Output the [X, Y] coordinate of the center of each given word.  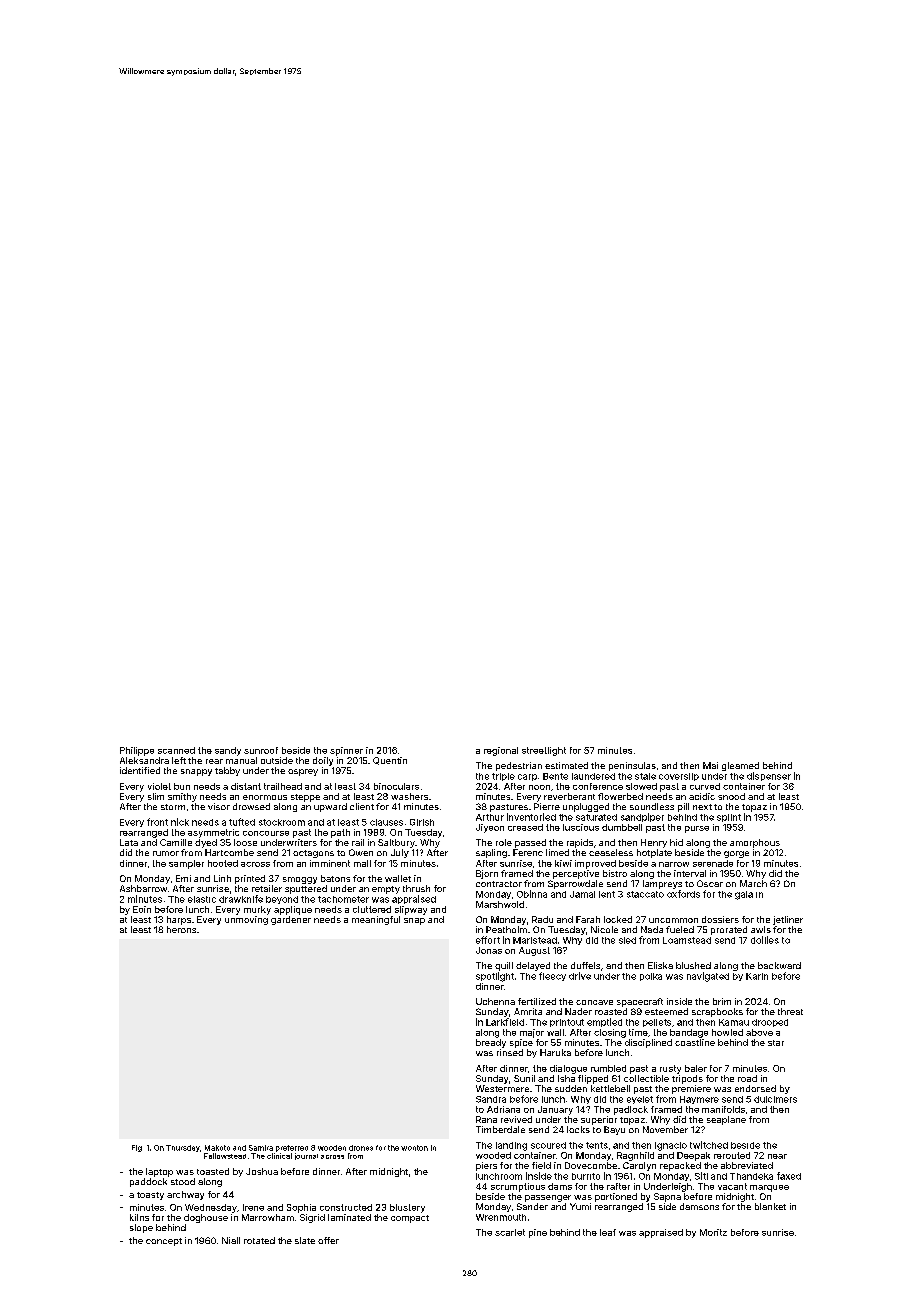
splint [729, 818]
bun [182, 786]
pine [538, 1233]
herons [181, 929]
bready [491, 1043]
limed [557, 852]
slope [141, 1228]
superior [599, 1120]
